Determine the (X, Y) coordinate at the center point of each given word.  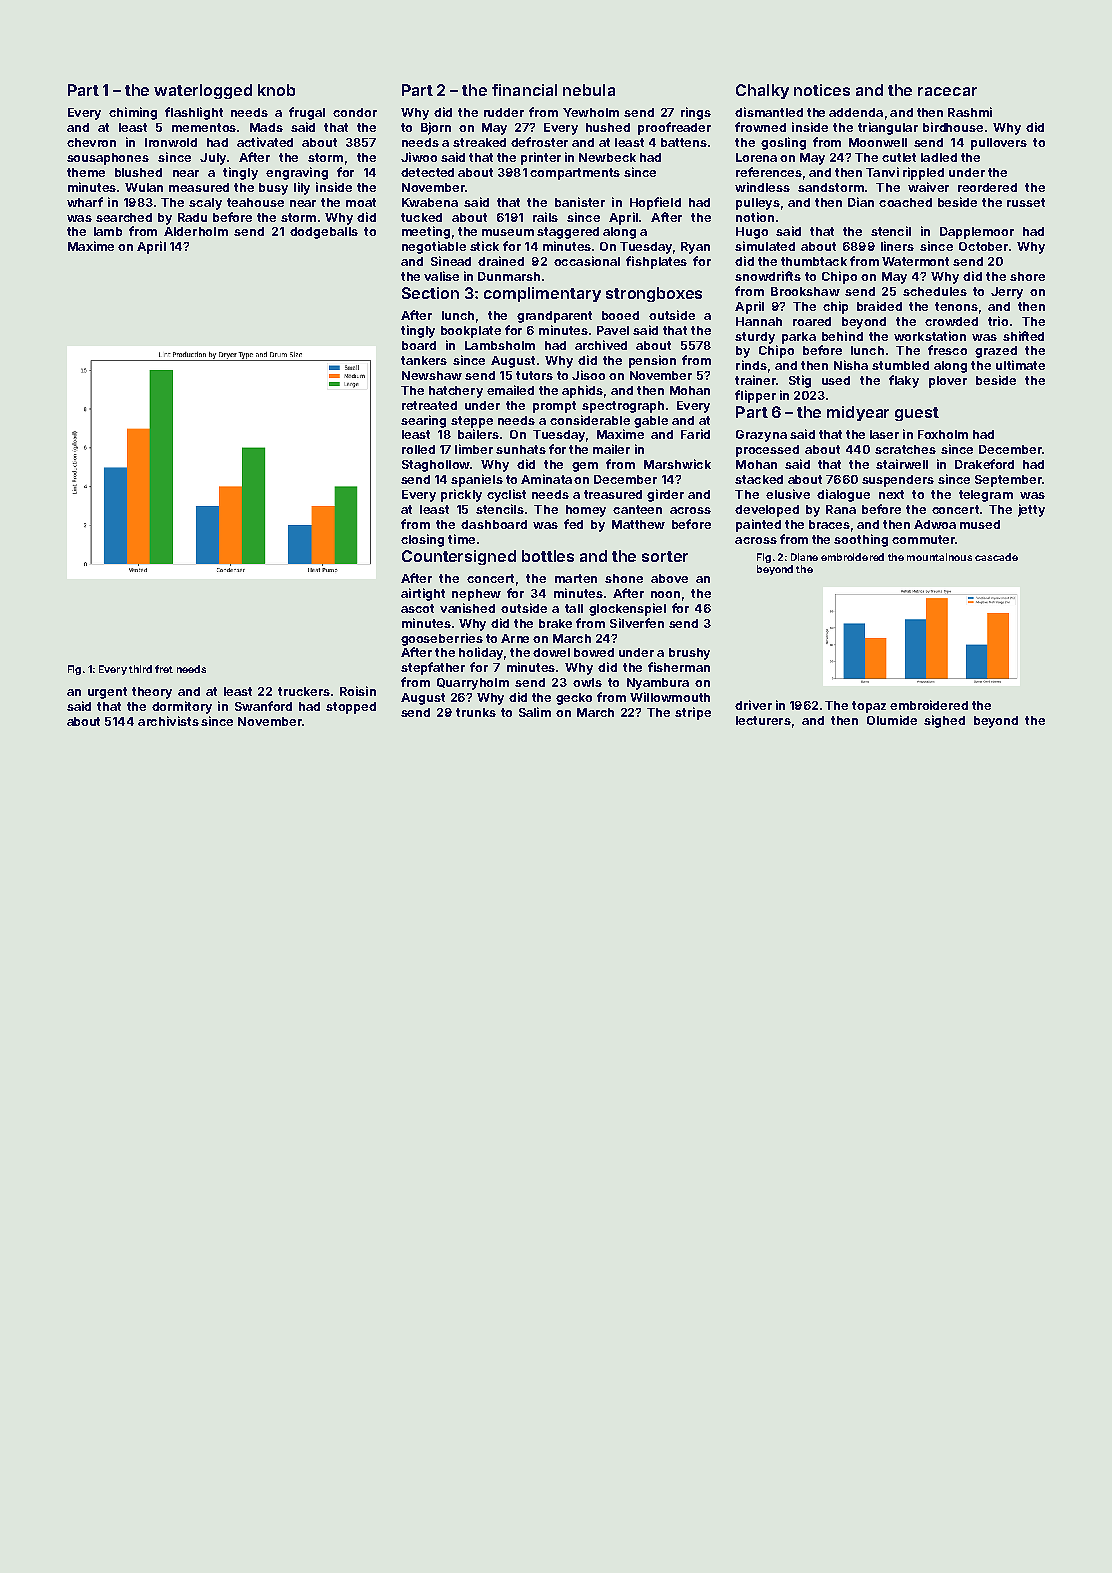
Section (430, 293)
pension (652, 361)
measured (199, 187)
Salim (535, 712)
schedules (935, 291)
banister (580, 202)
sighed (944, 721)
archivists (168, 721)
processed (767, 451)
